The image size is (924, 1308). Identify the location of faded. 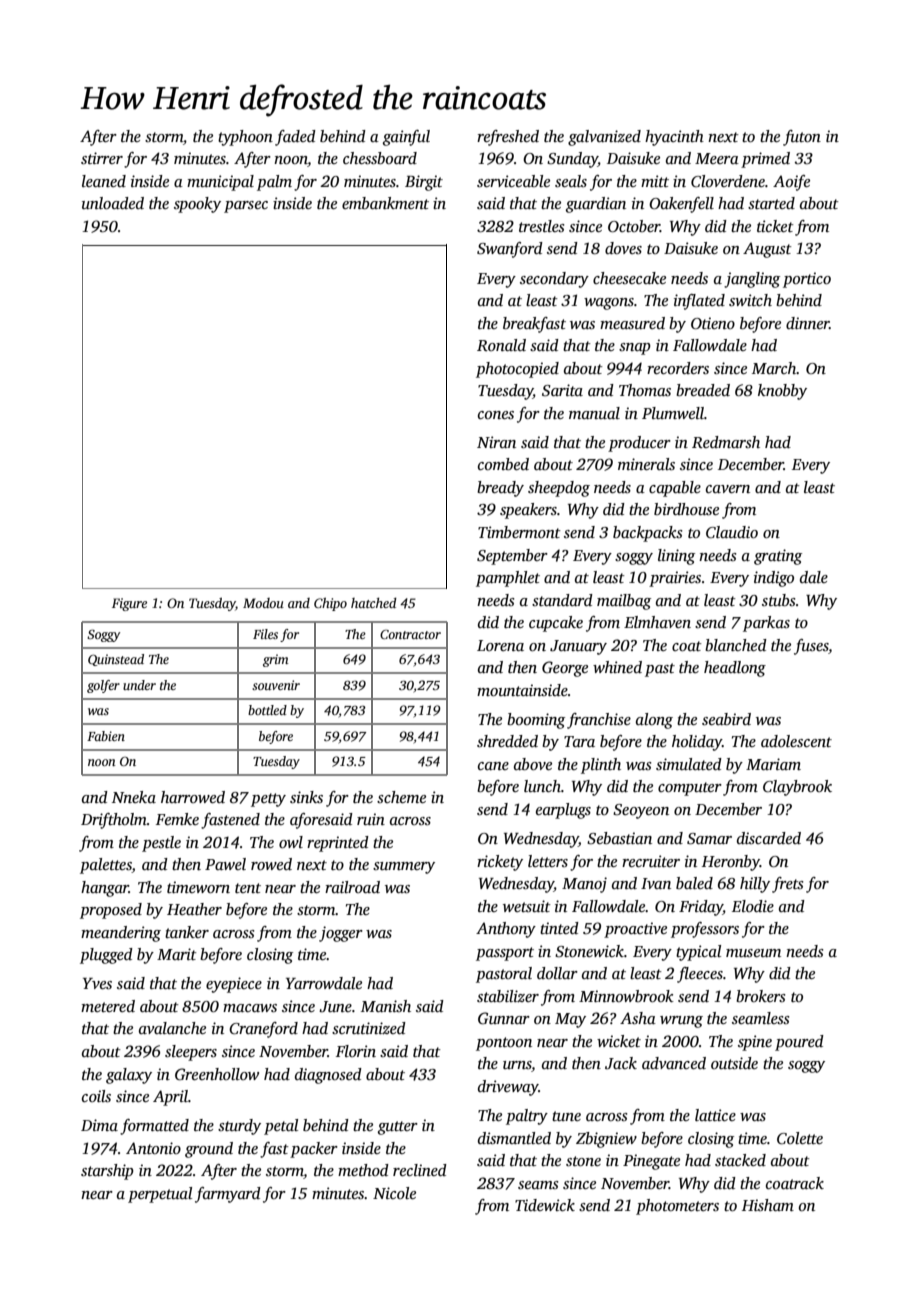
(295, 138).
